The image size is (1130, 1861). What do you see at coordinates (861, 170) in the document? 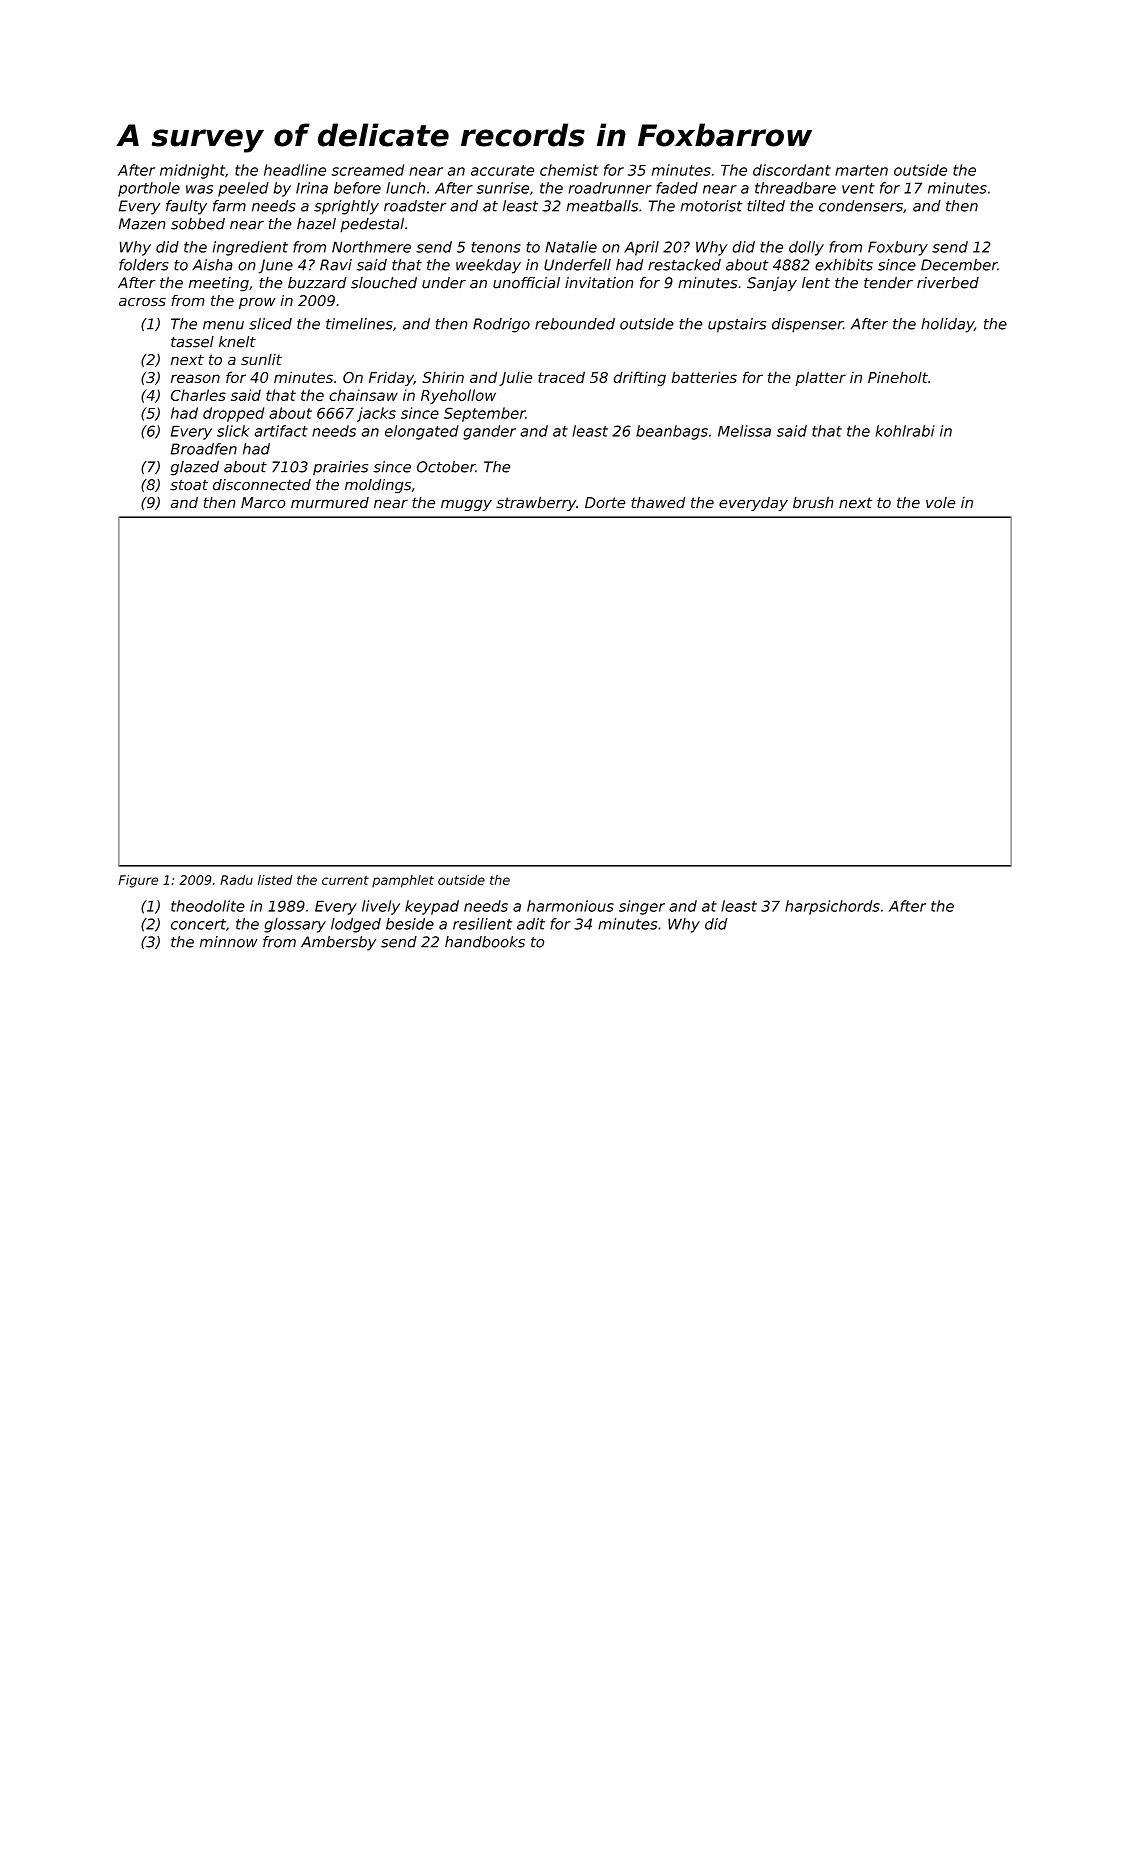
I see `marten` at bounding box center [861, 170].
